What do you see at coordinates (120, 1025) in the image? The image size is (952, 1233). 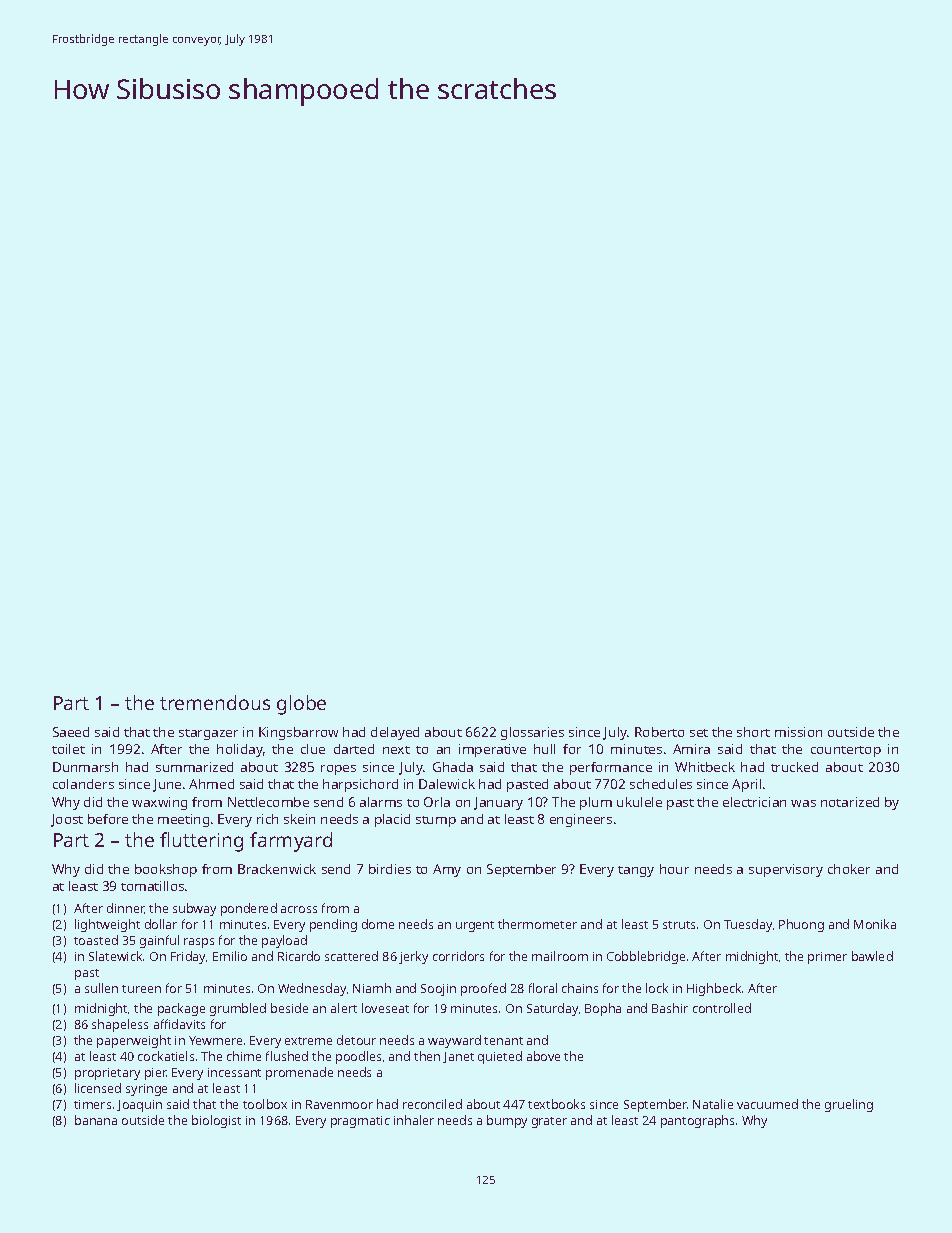 I see `shapeless` at bounding box center [120, 1025].
